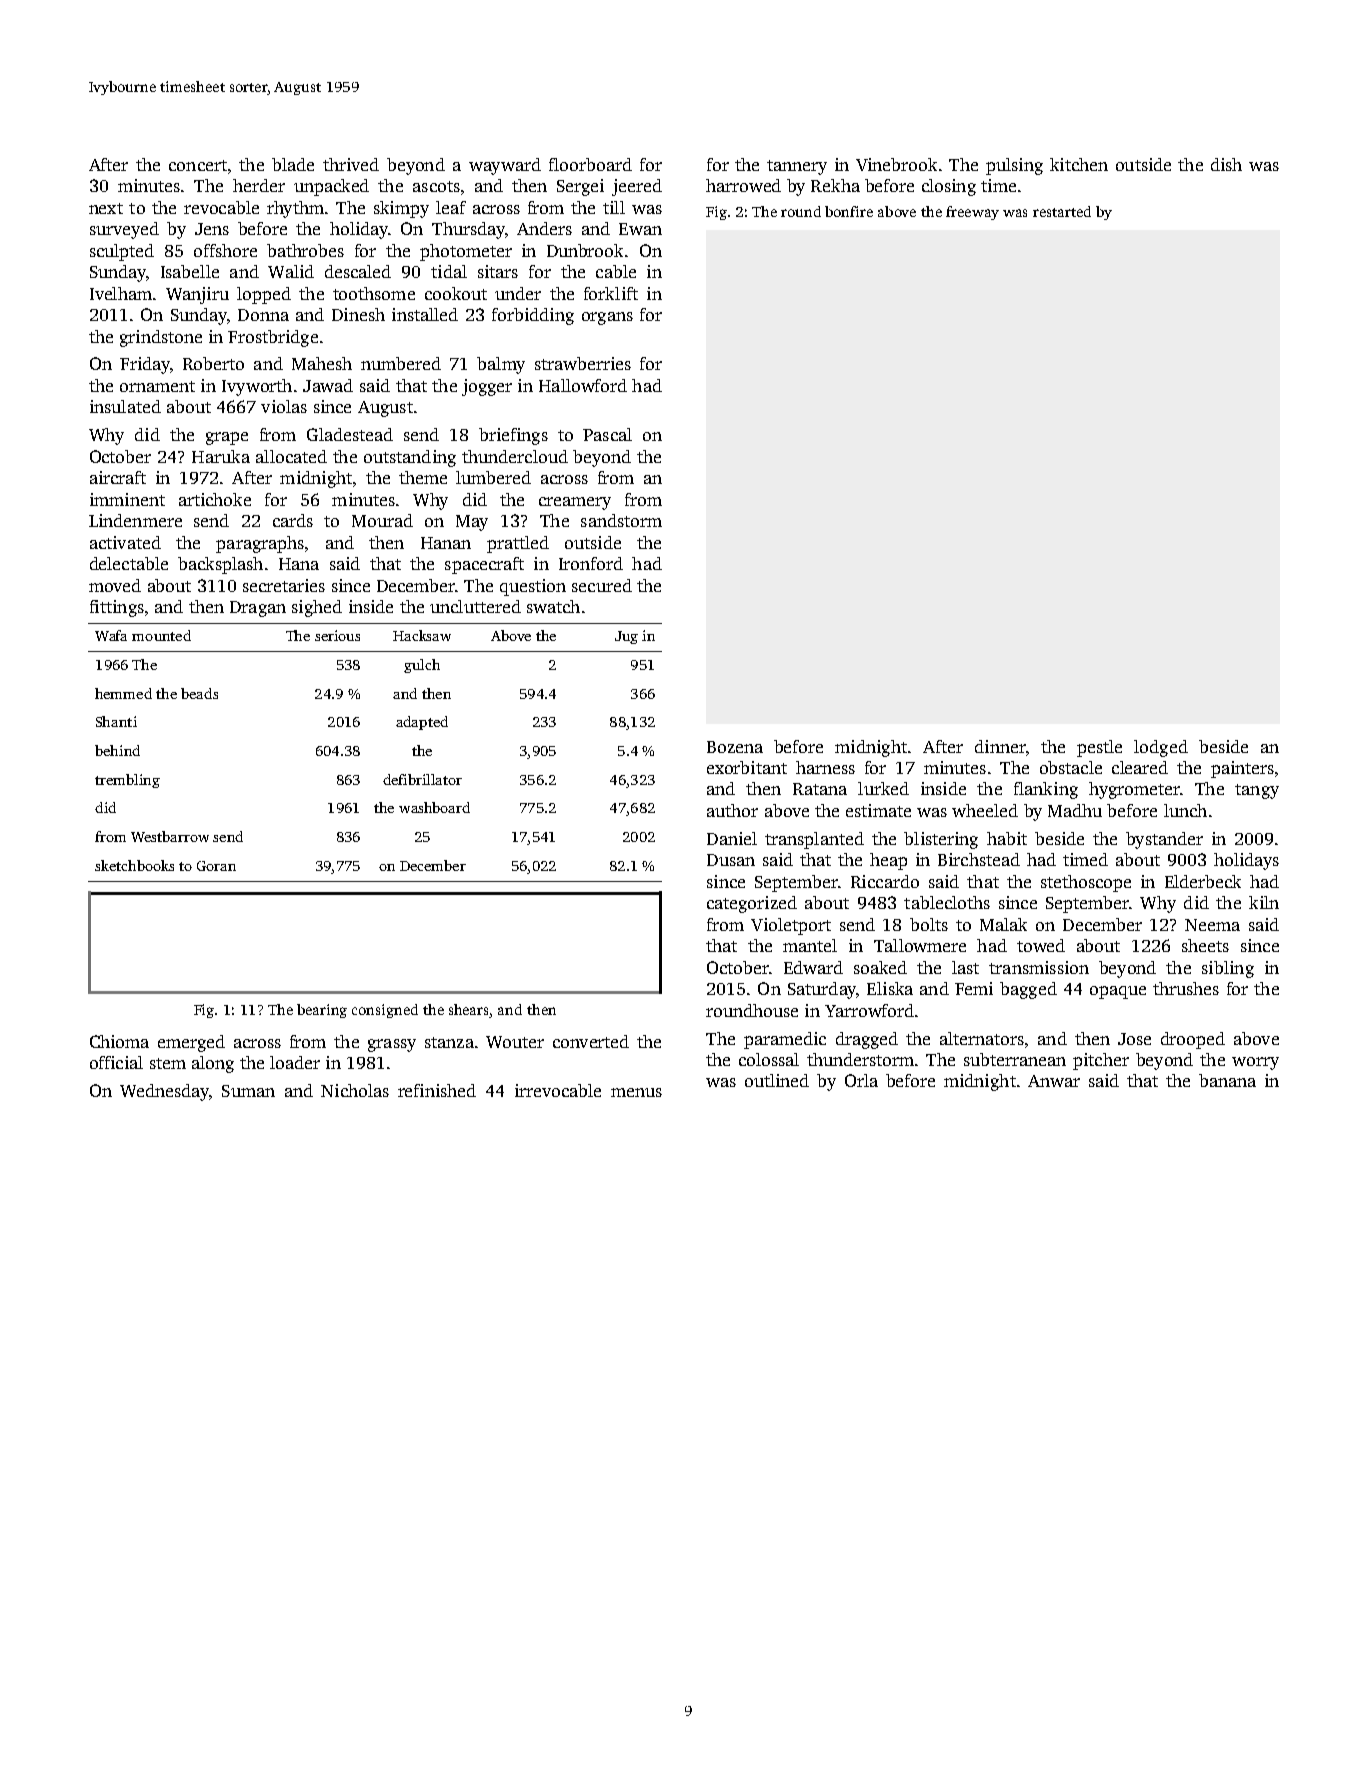  What do you see at coordinates (636, 1092) in the screenshot?
I see `menus` at bounding box center [636, 1092].
